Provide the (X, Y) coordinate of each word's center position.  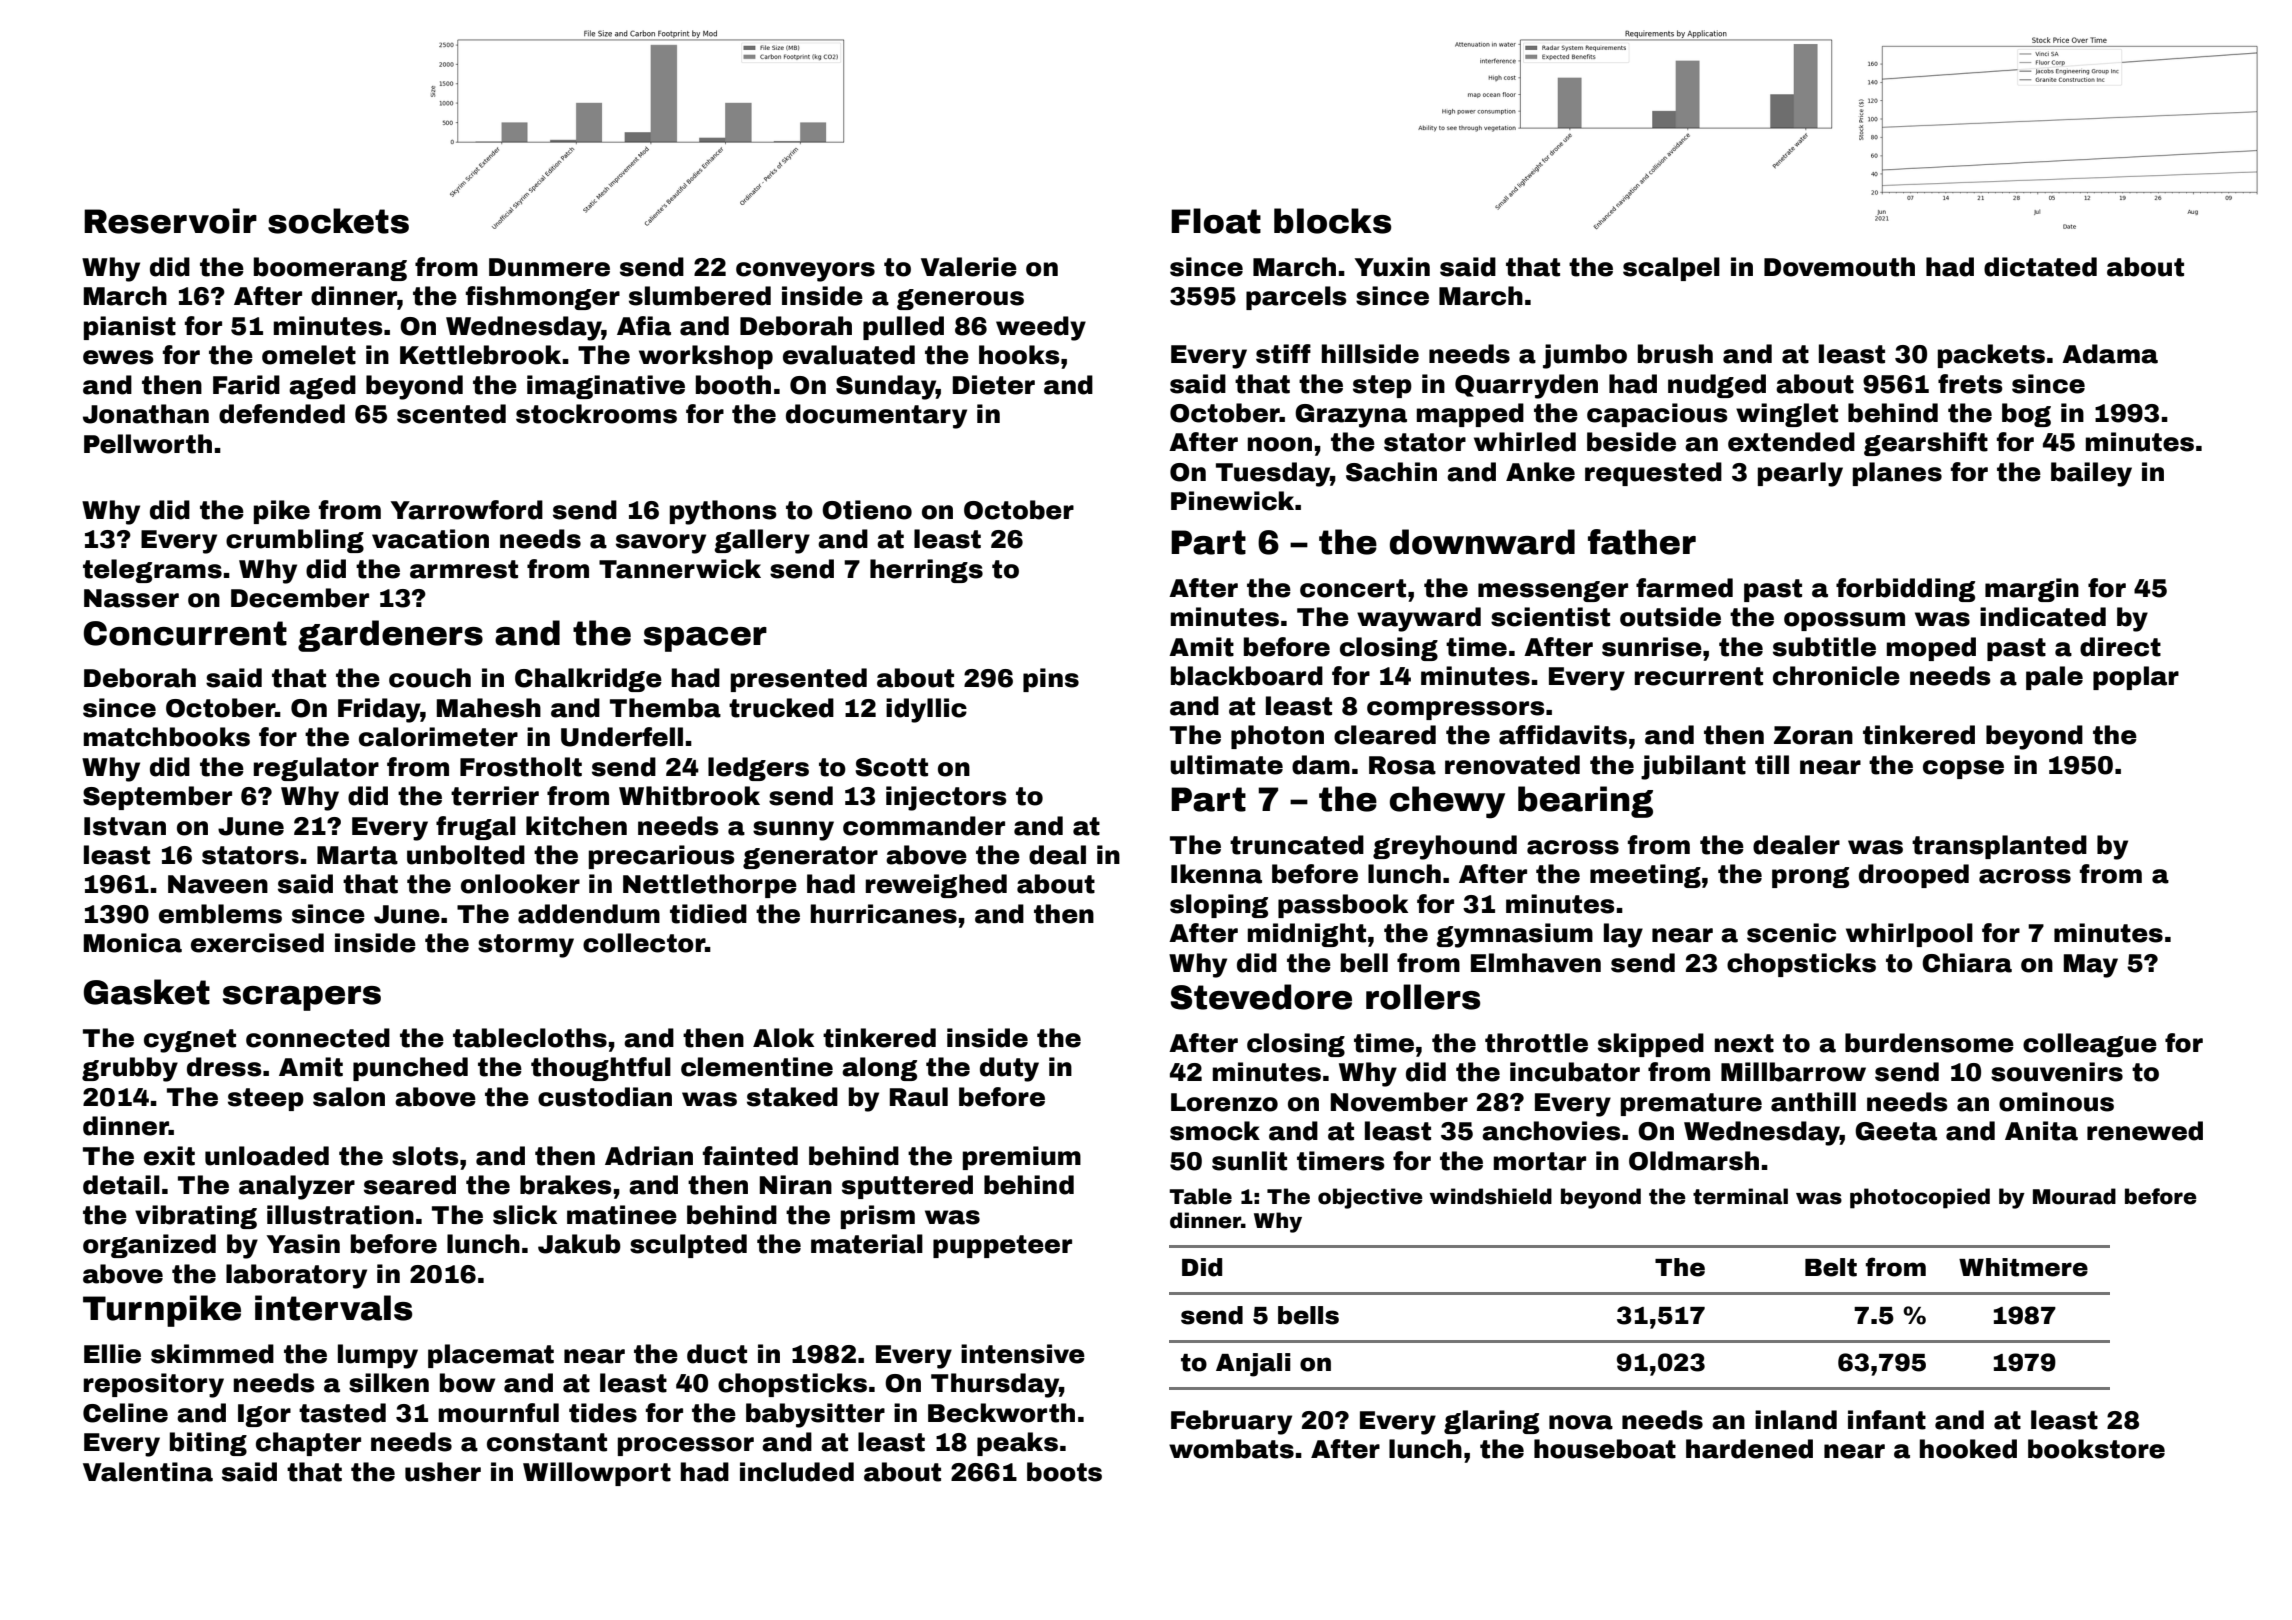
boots (1064, 1472)
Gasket (147, 992)
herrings (926, 571)
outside (1670, 617)
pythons (723, 512)
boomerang (330, 269)
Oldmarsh (1694, 1161)
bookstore (2096, 1449)
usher (443, 1472)
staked (792, 1097)
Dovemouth (1839, 267)
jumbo (1585, 356)
